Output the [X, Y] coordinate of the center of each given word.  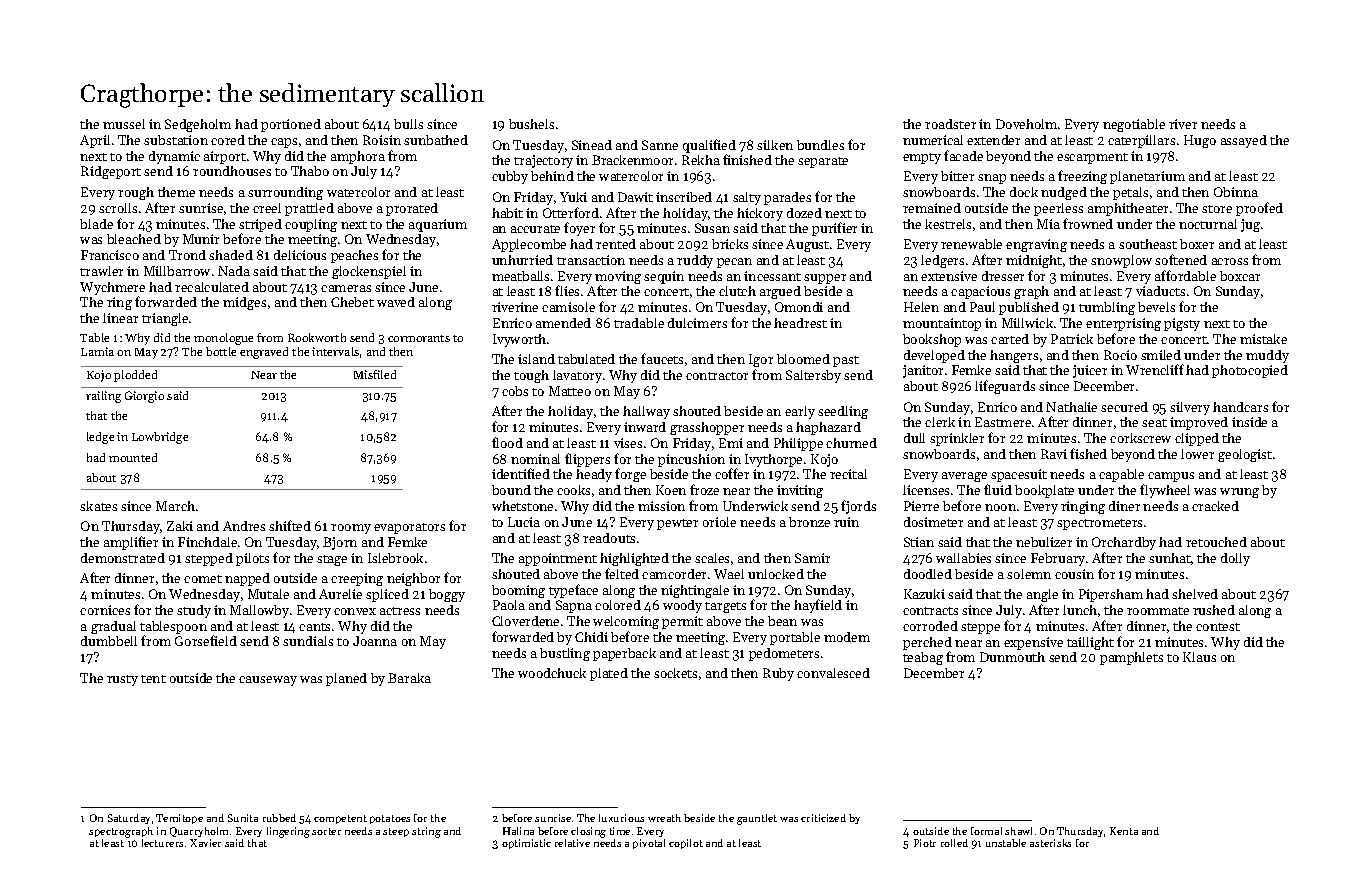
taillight [1090, 643]
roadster [950, 124]
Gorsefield [206, 640]
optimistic [526, 844]
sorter [326, 831]
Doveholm [1026, 124]
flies [567, 290]
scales [712, 558]
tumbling [1107, 308]
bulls [408, 124]
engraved [264, 353]
